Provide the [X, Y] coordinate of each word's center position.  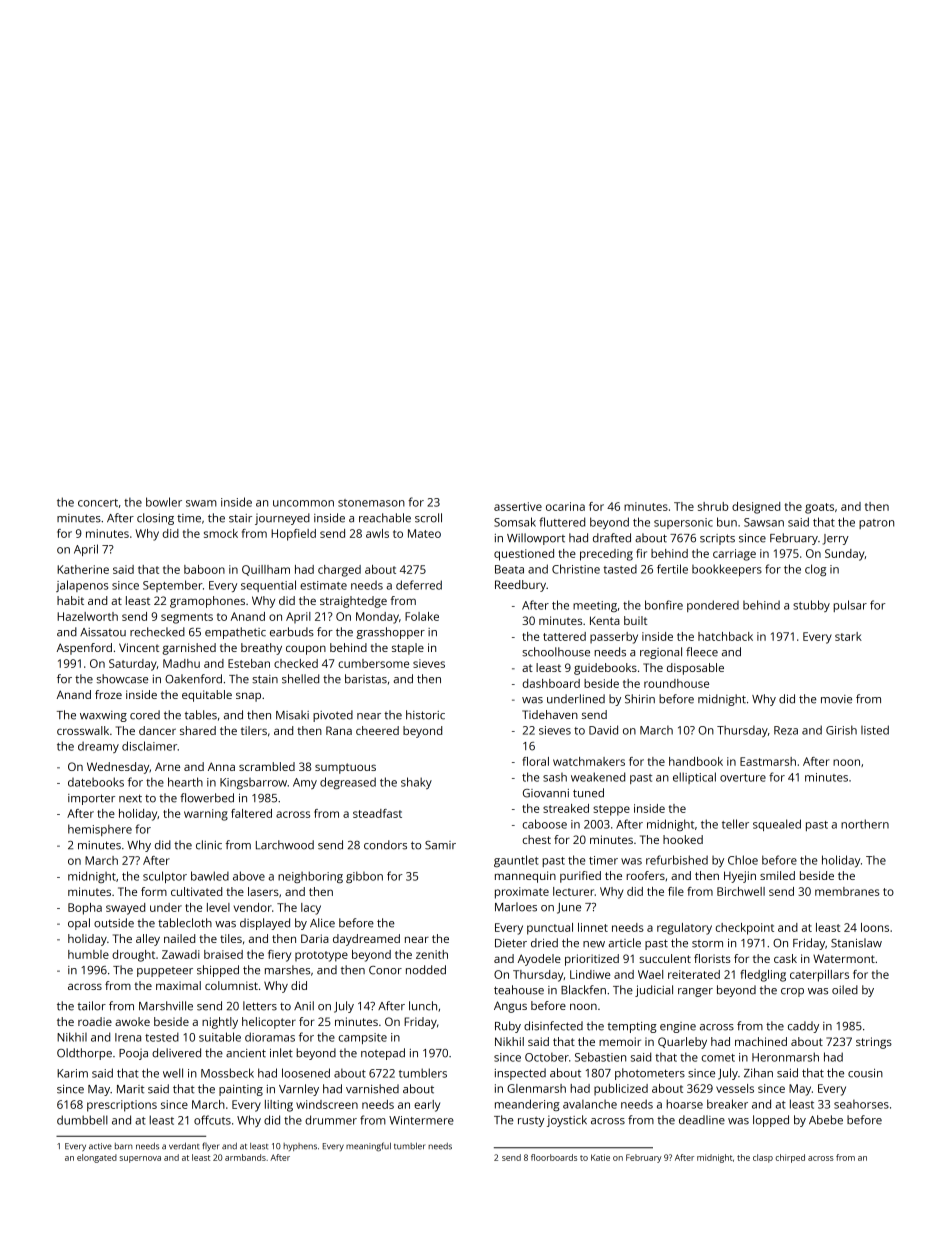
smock [221, 533]
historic [425, 715]
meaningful [368, 1147]
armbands [245, 1157]
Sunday [845, 555]
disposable [695, 669]
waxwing [103, 716]
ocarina [565, 506]
